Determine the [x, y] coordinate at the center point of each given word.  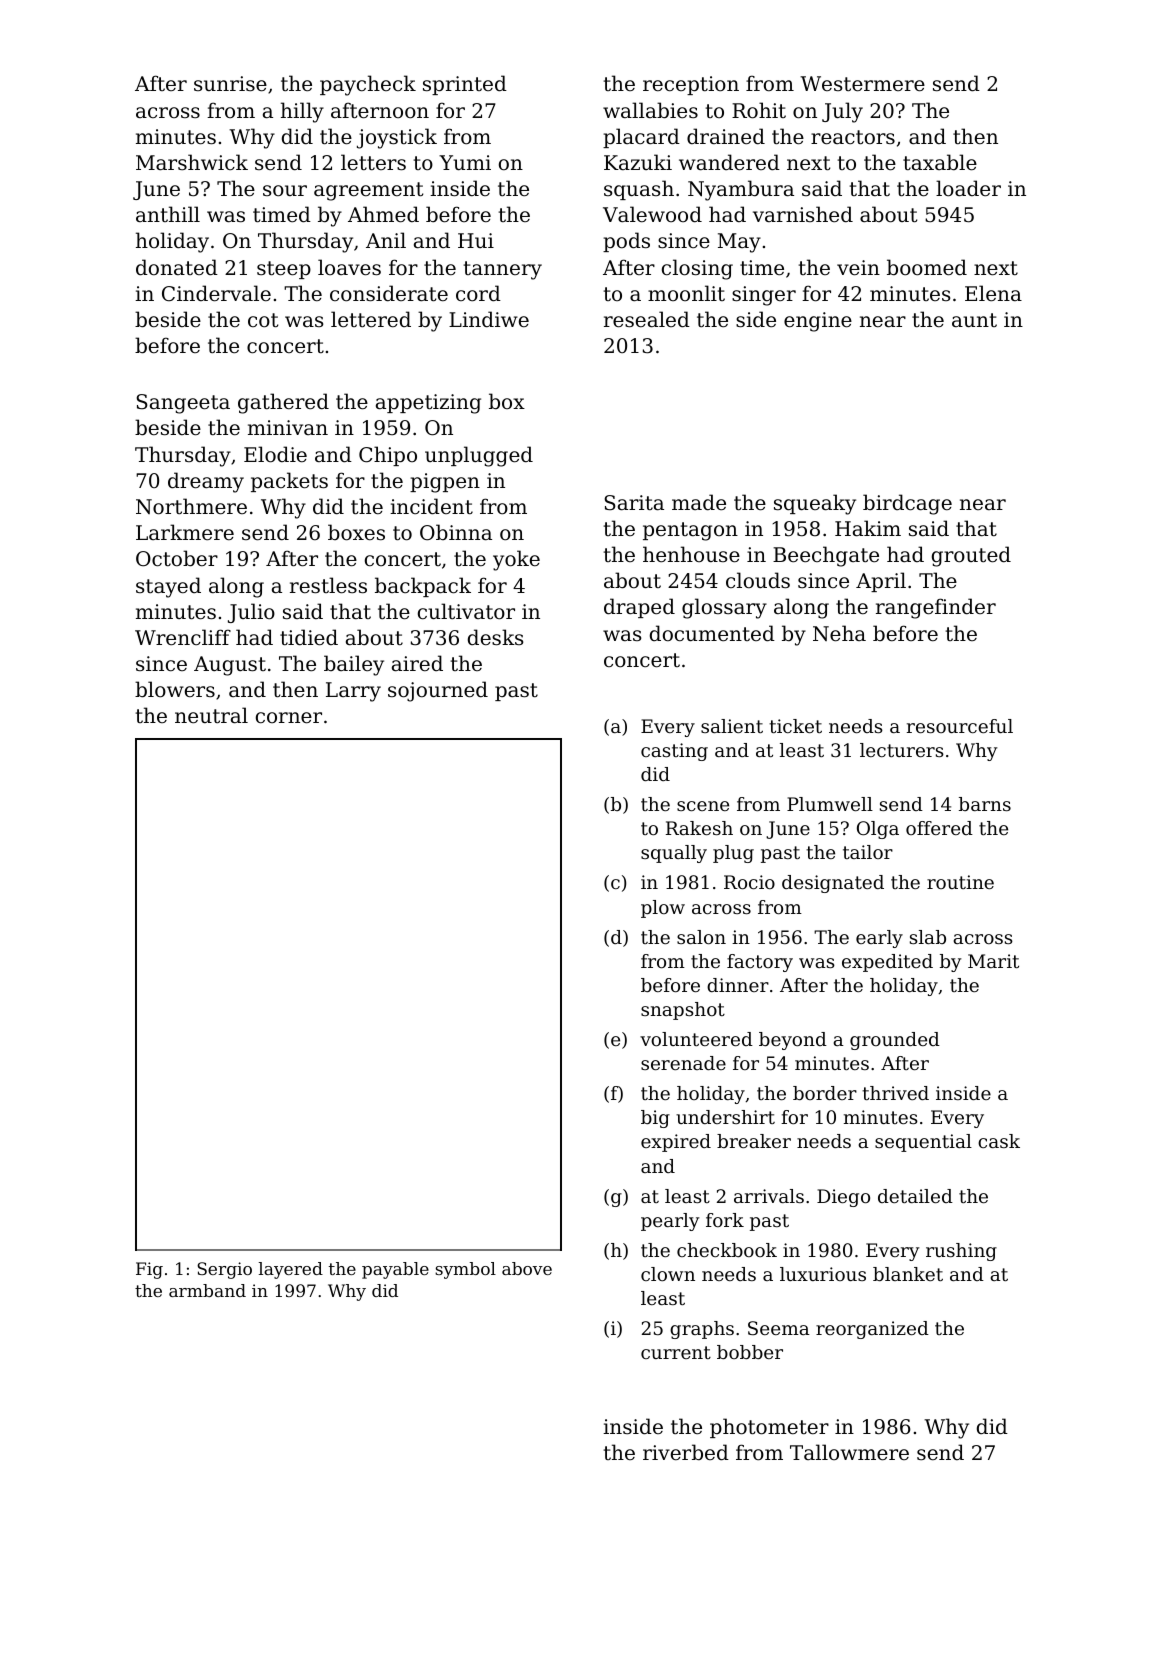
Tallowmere [849, 1452]
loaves [349, 267]
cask [999, 1141]
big [655, 1119]
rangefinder [936, 608]
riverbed [686, 1452]
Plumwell [830, 804]
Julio [251, 613]
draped [639, 608]
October [177, 558]
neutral [211, 715]
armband [207, 1290]
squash [639, 190]
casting [674, 752]
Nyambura [741, 190]
